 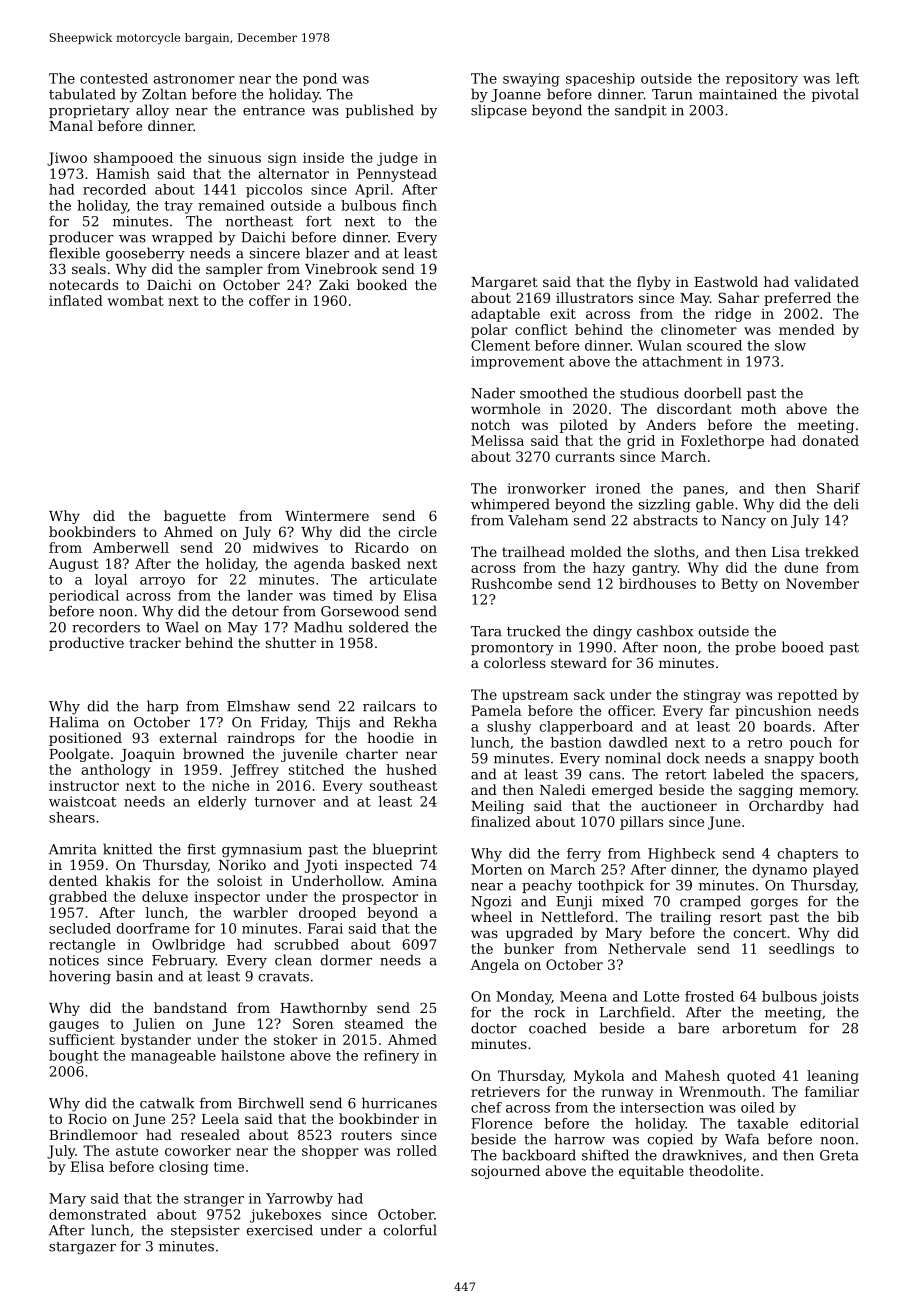 What do you see at coordinates (500, 345) in the screenshot?
I see `Clement` at bounding box center [500, 345].
